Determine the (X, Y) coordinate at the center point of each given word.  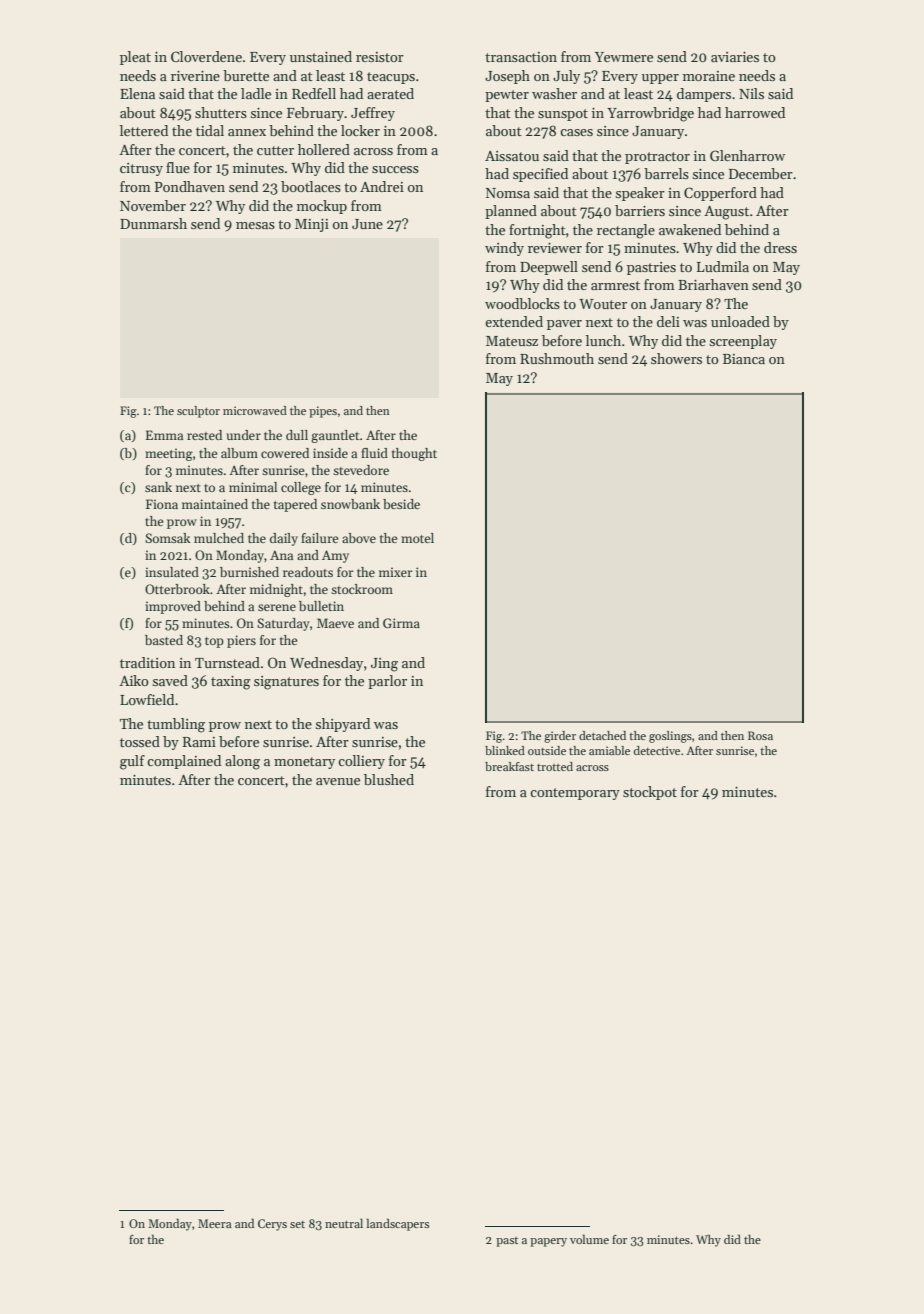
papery (548, 1242)
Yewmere (624, 57)
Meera (215, 1223)
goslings (670, 737)
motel (417, 538)
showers (676, 358)
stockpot (650, 793)
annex (247, 132)
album (239, 453)
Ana (281, 555)
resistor (380, 57)
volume (589, 1239)
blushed (389, 779)
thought (414, 454)
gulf (132, 762)
